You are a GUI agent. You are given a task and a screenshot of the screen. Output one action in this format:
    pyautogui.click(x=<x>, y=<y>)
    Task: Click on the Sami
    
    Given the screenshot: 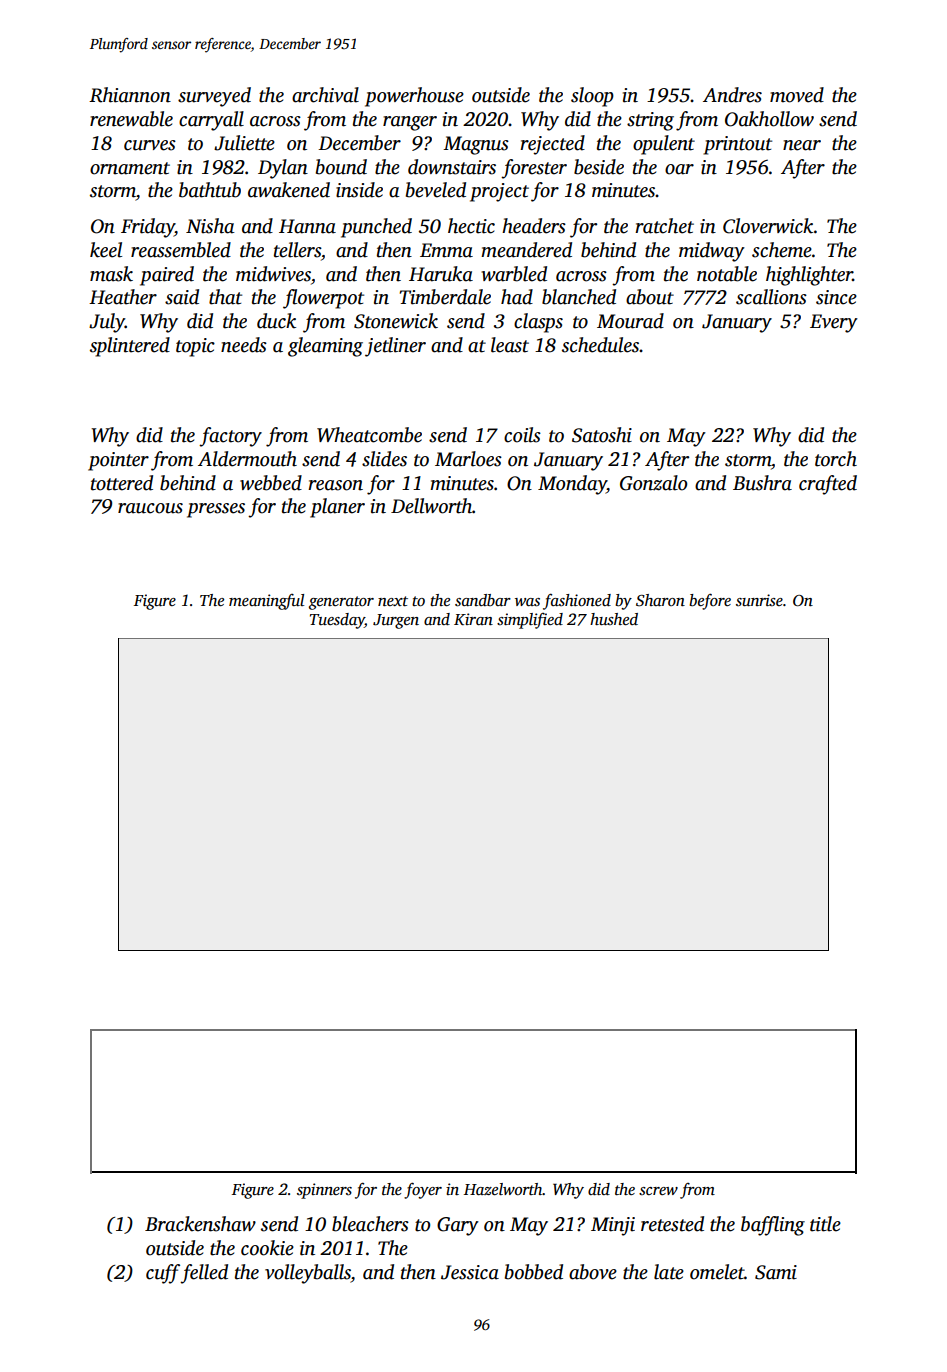 What is the action you would take?
    pyautogui.click(x=776, y=1272)
